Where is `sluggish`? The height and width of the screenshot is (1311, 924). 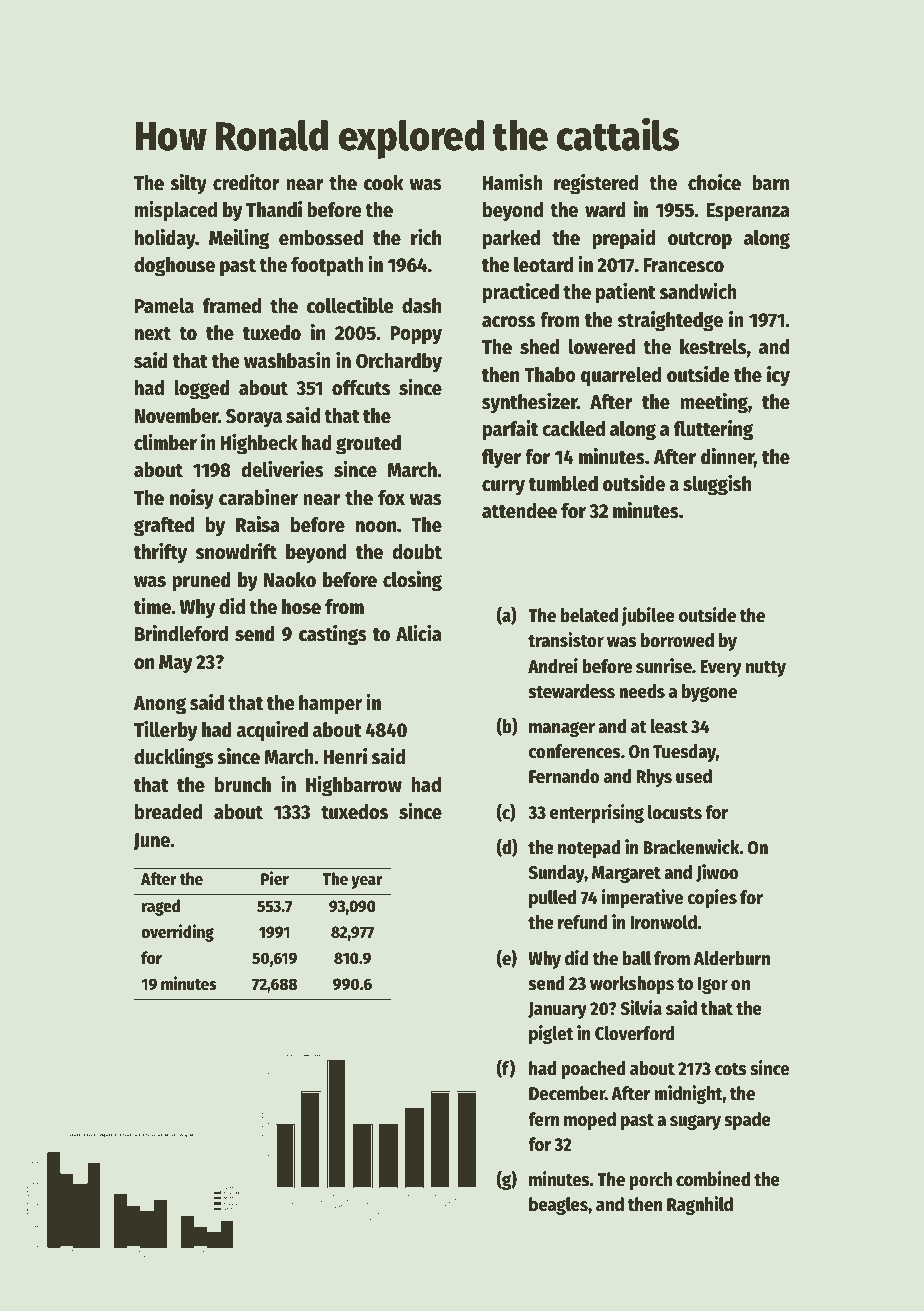 sluggish is located at coordinates (717, 485).
